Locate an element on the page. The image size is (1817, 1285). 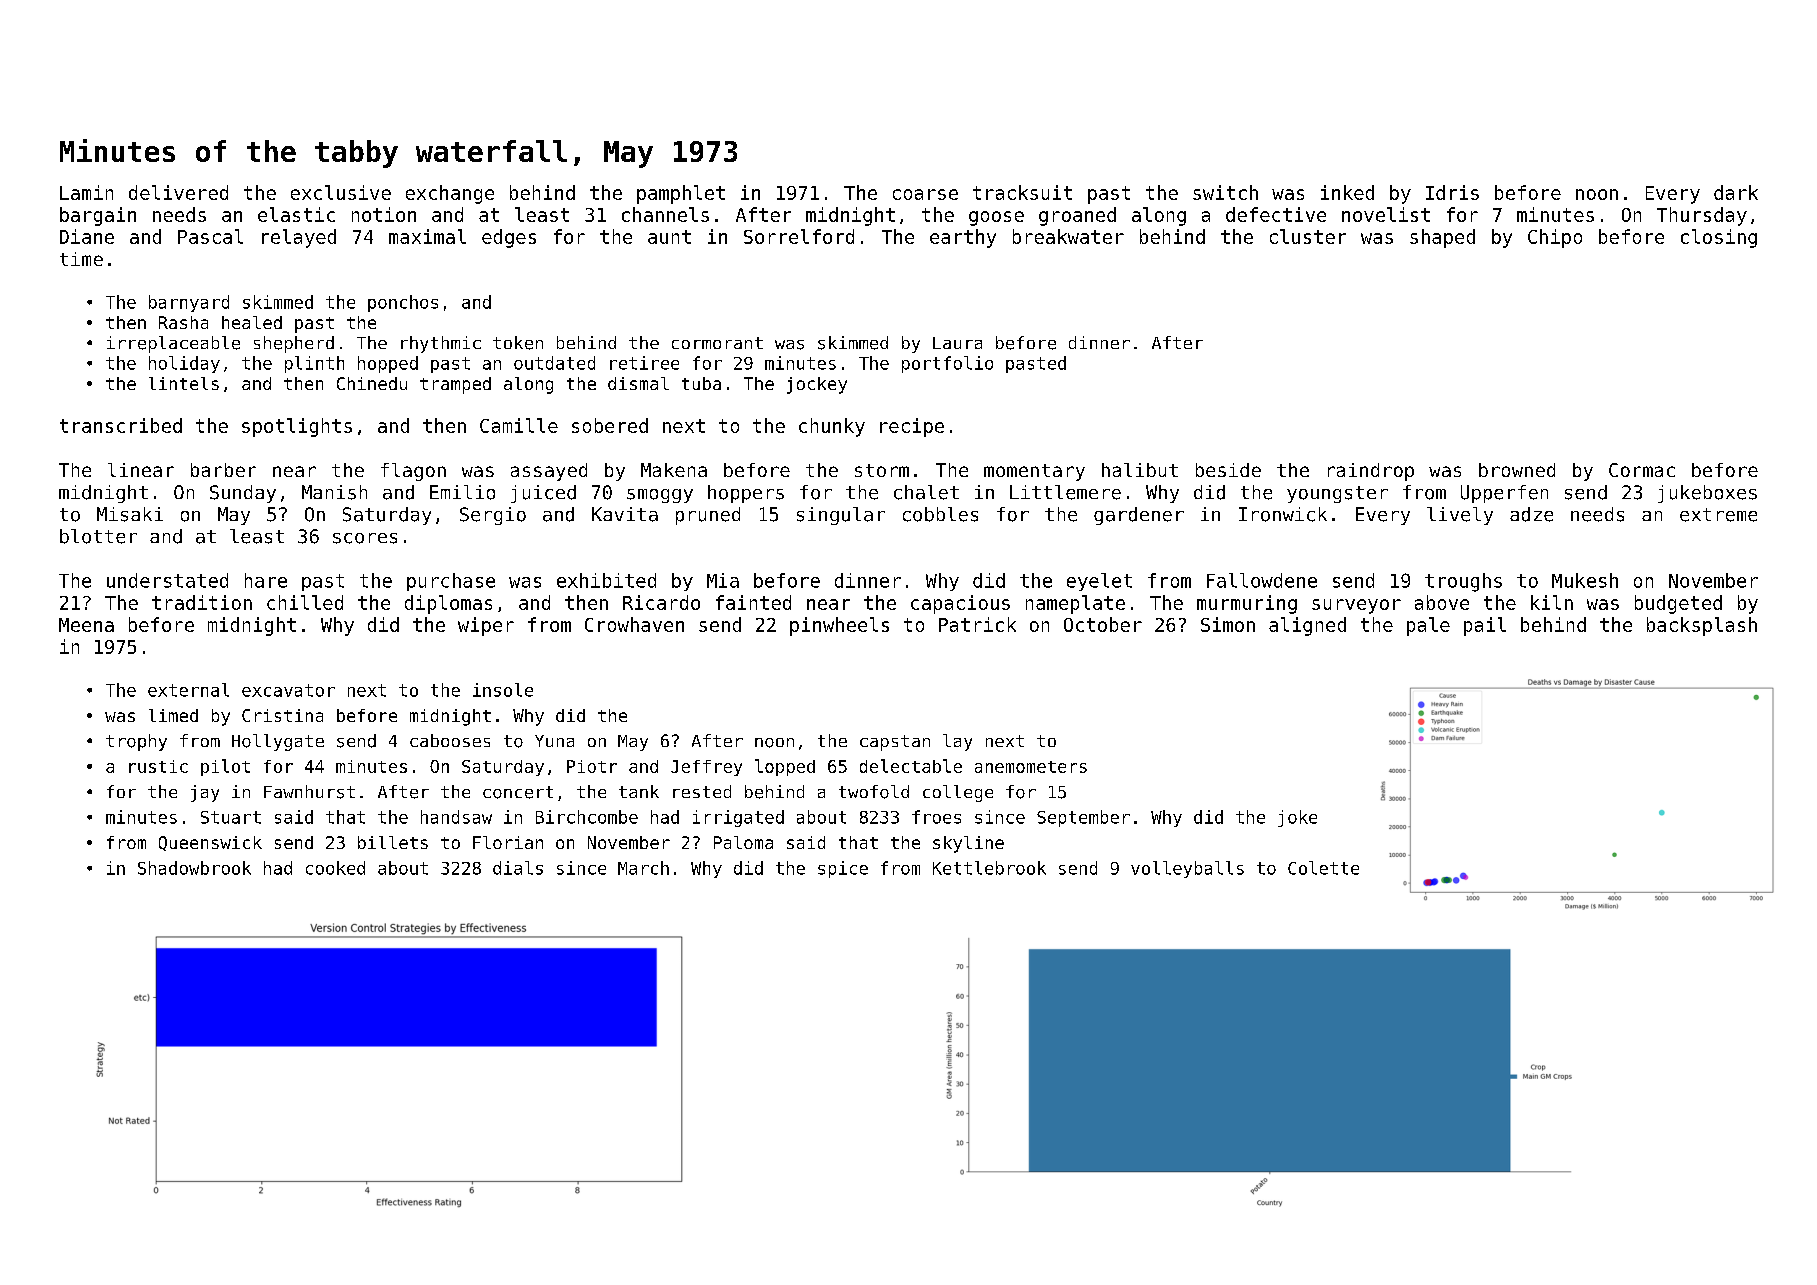
volleyballs is located at coordinates (1187, 869).
